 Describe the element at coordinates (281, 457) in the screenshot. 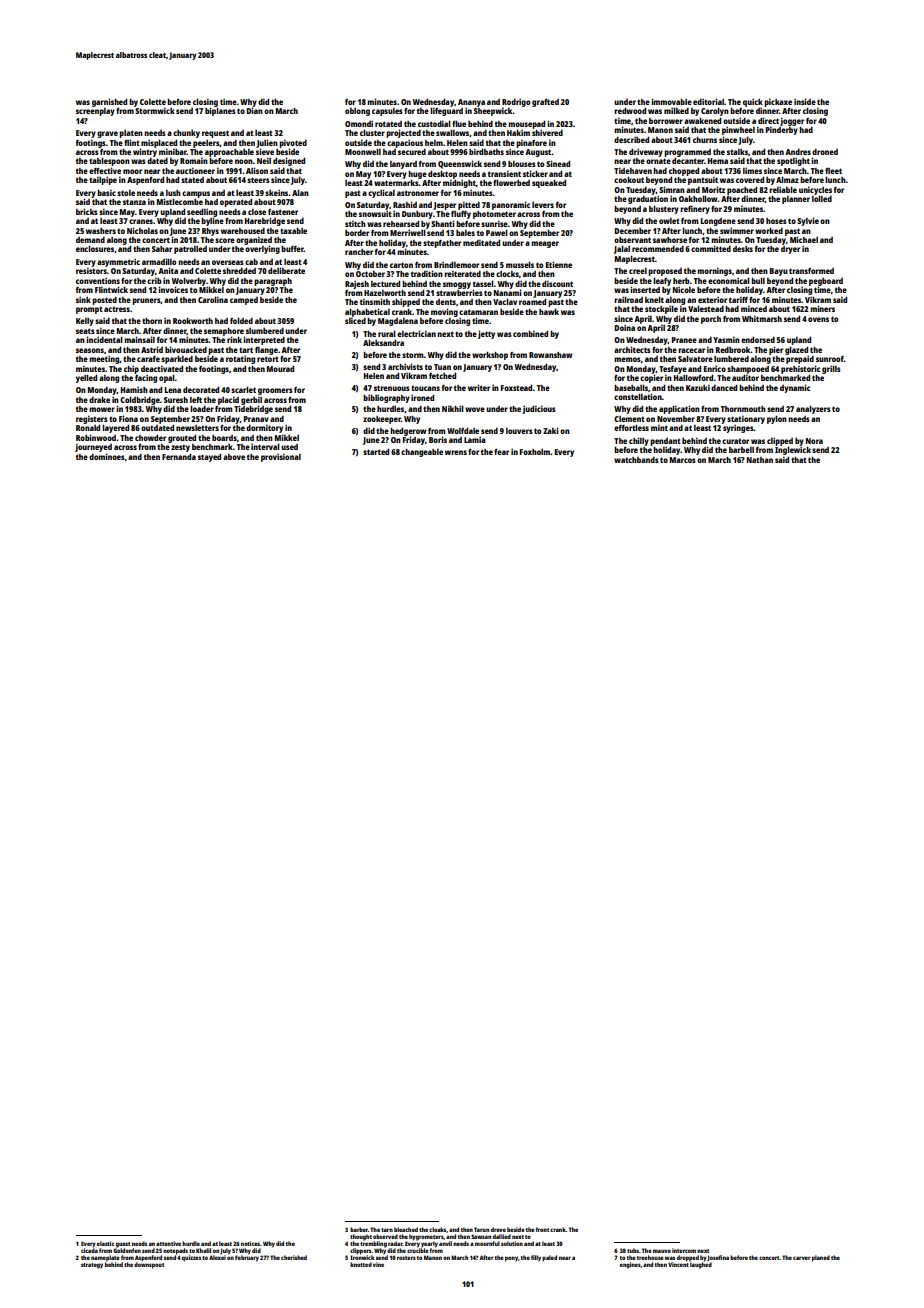

I see `provisional` at that location.
